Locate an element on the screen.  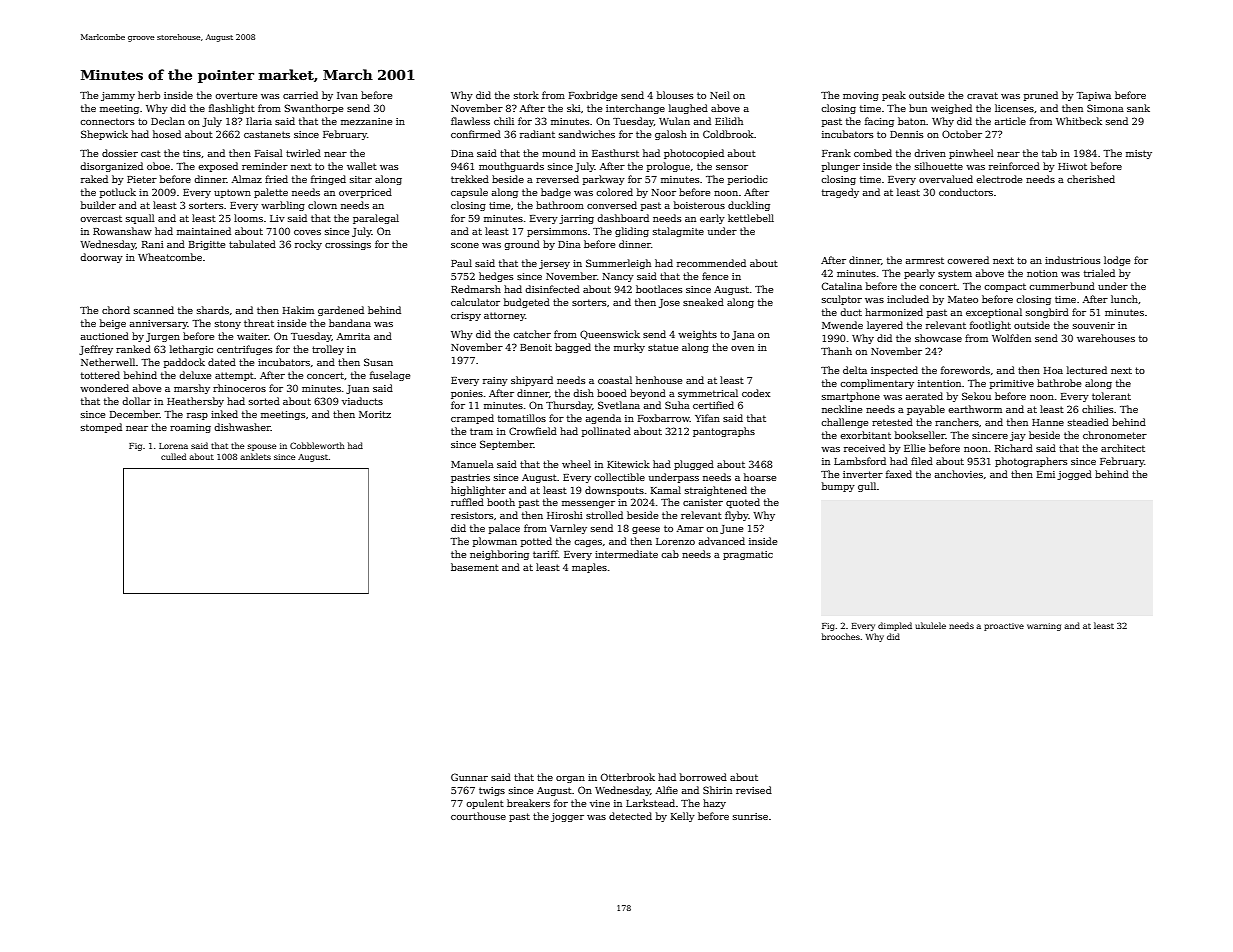
warning is located at coordinates (1044, 627).
